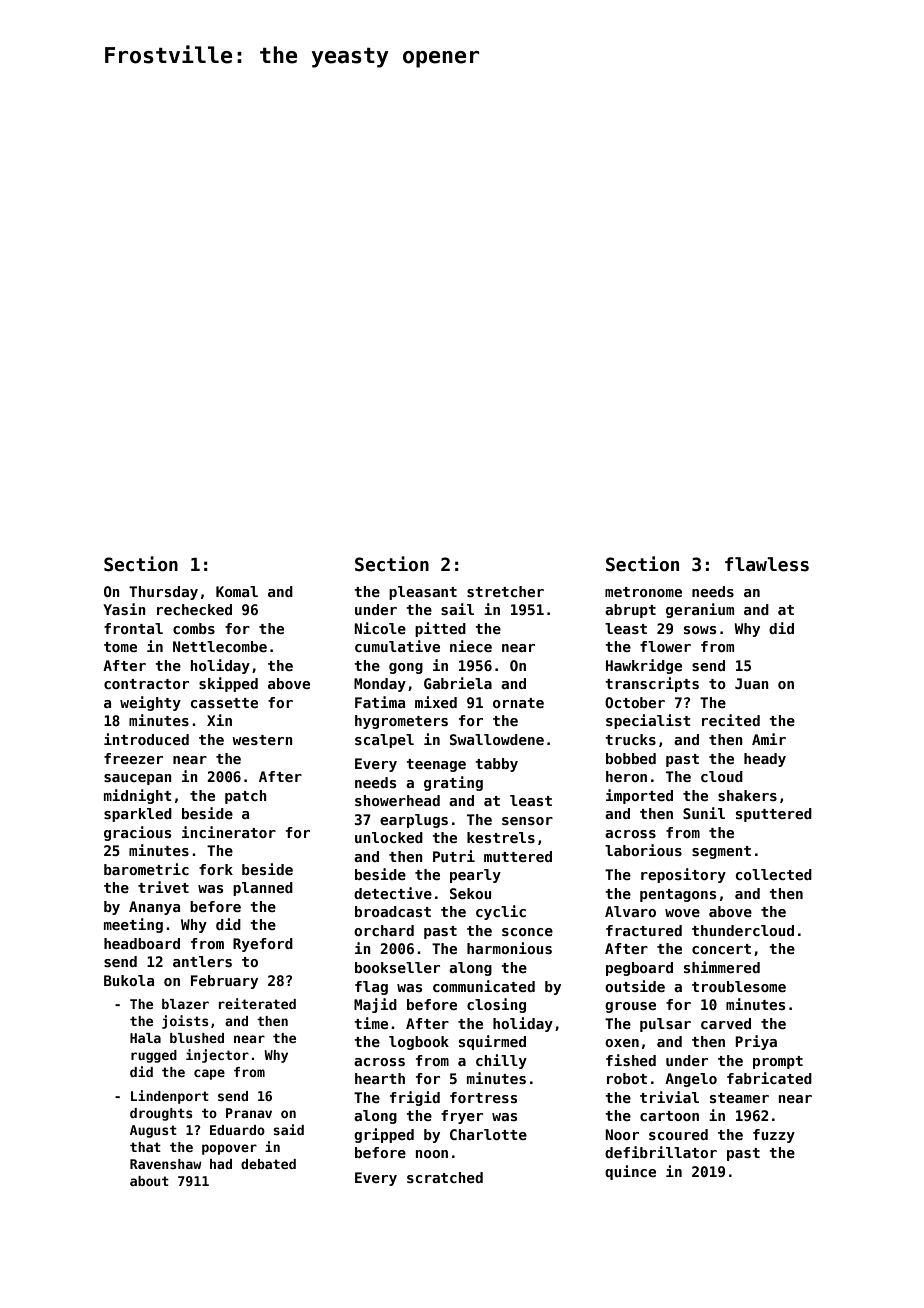 The image size is (924, 1308). I want to click on Hawkridge, so click(644, 666).
